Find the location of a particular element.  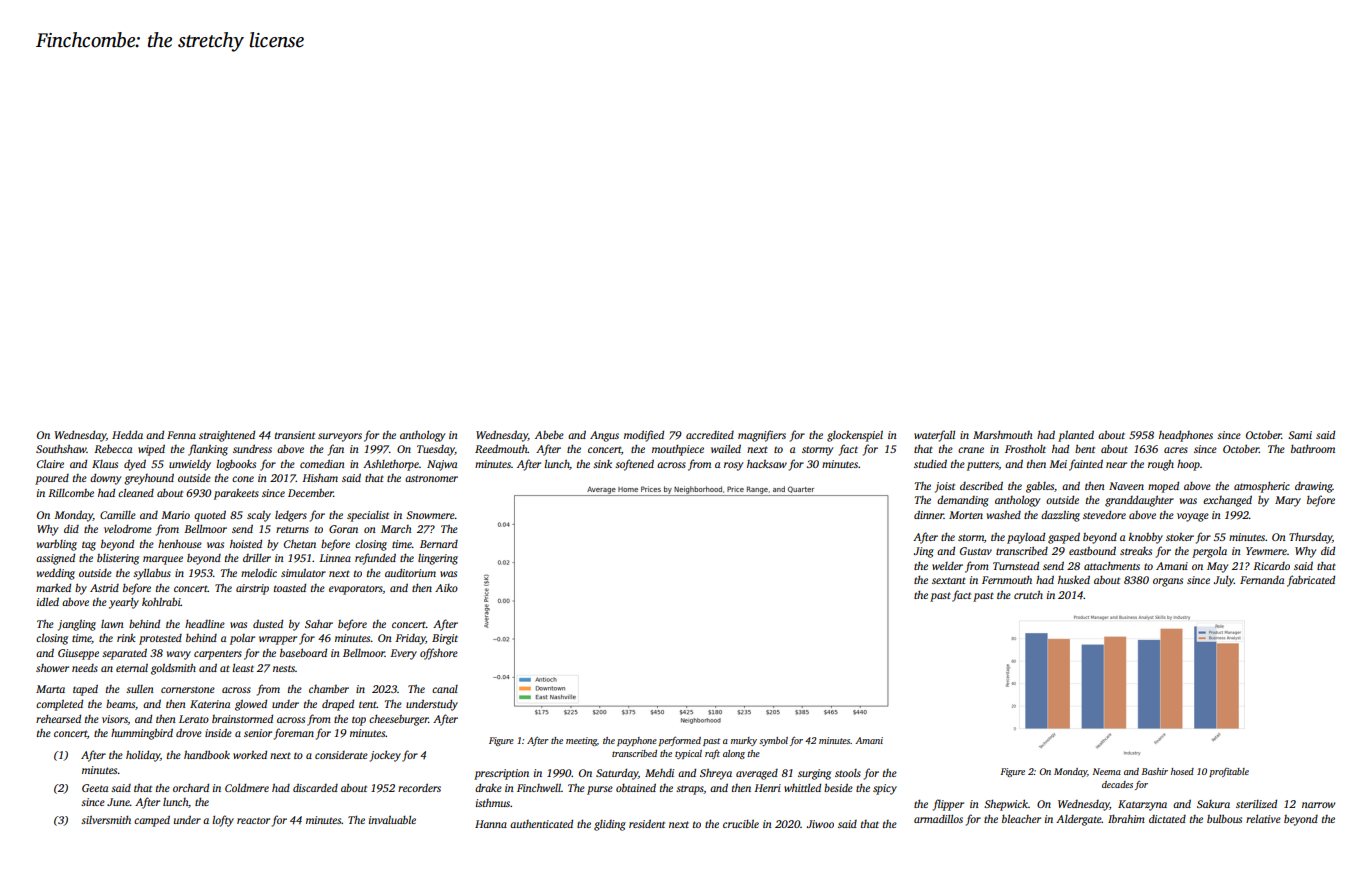

offshore is located at coordinates (439, 654).
